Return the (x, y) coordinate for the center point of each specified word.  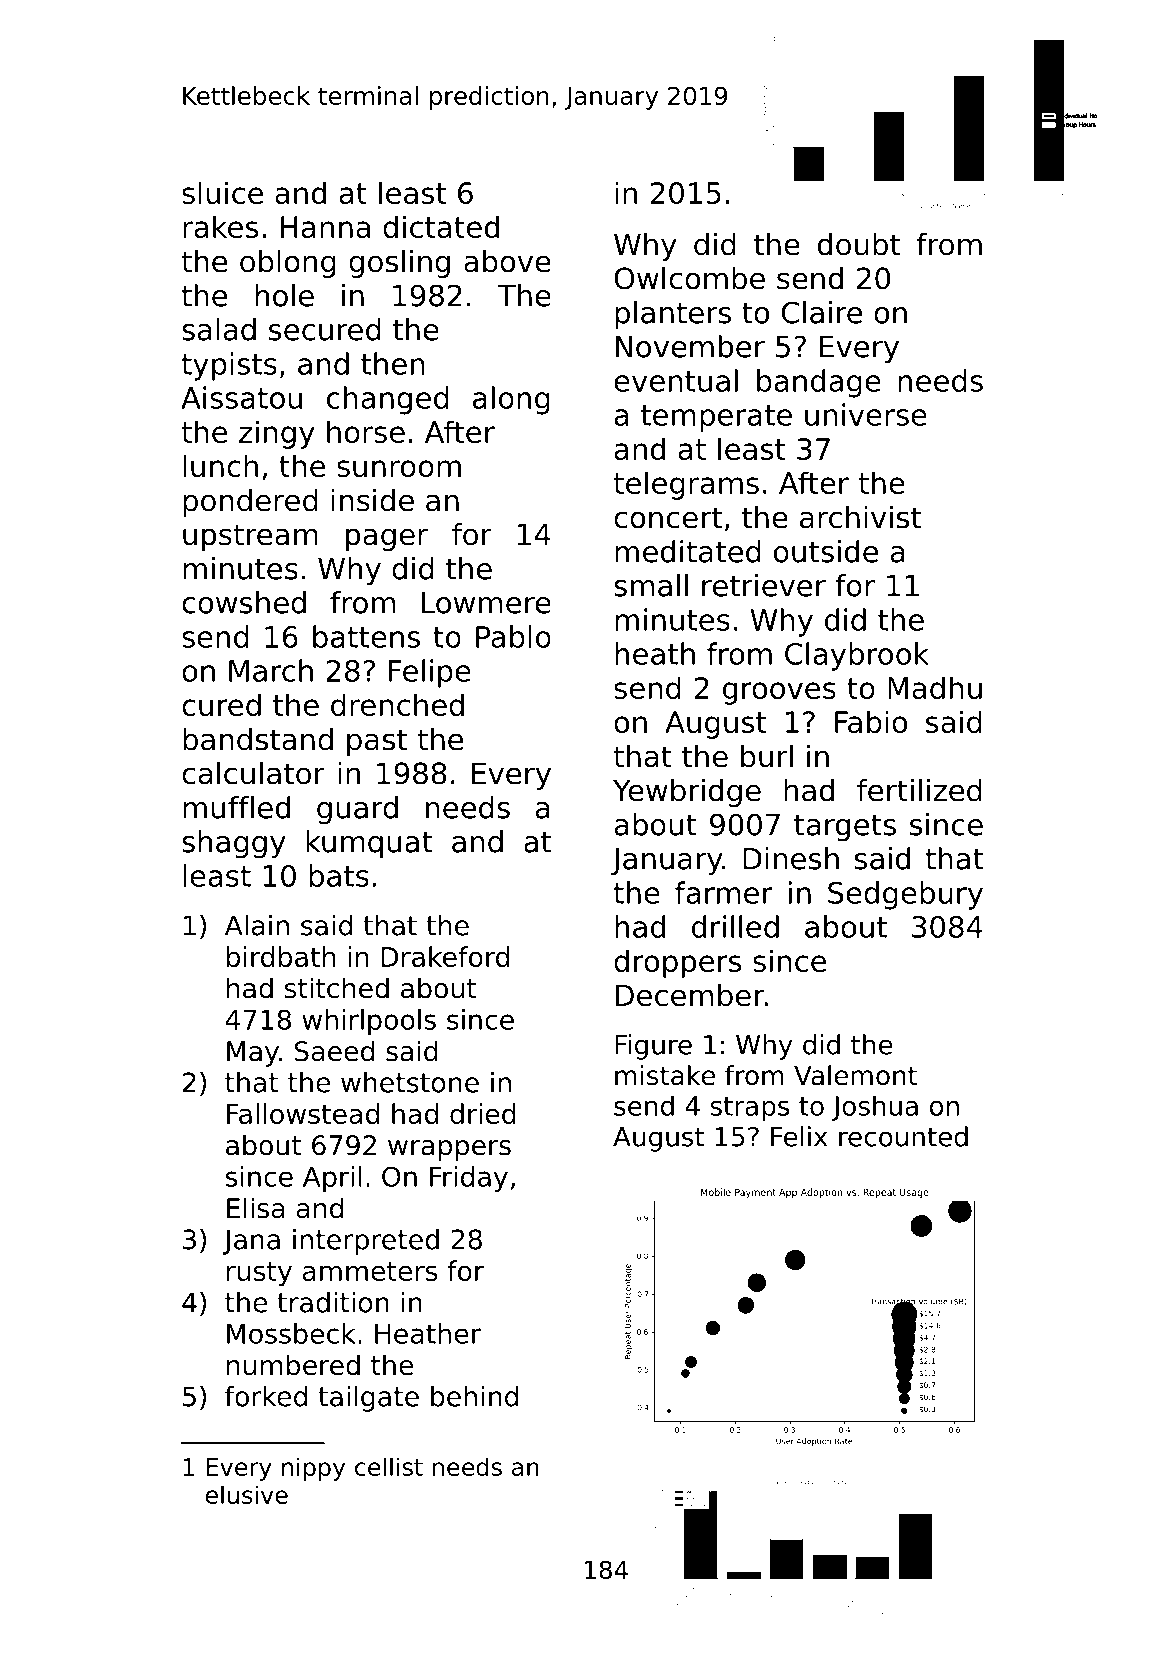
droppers (677, 963)
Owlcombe (689, 278)
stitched (337, 988)
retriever (764, 585)
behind (474, 1396)
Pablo (513, 636)
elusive (247, 1494)
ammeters (370, 1271)
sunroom (399, 468)
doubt (859, 244)
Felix (799, 1136)
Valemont (855, 1075)
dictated (441, 226)
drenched (397, 704)
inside (372, 500)
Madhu (935, 687)
